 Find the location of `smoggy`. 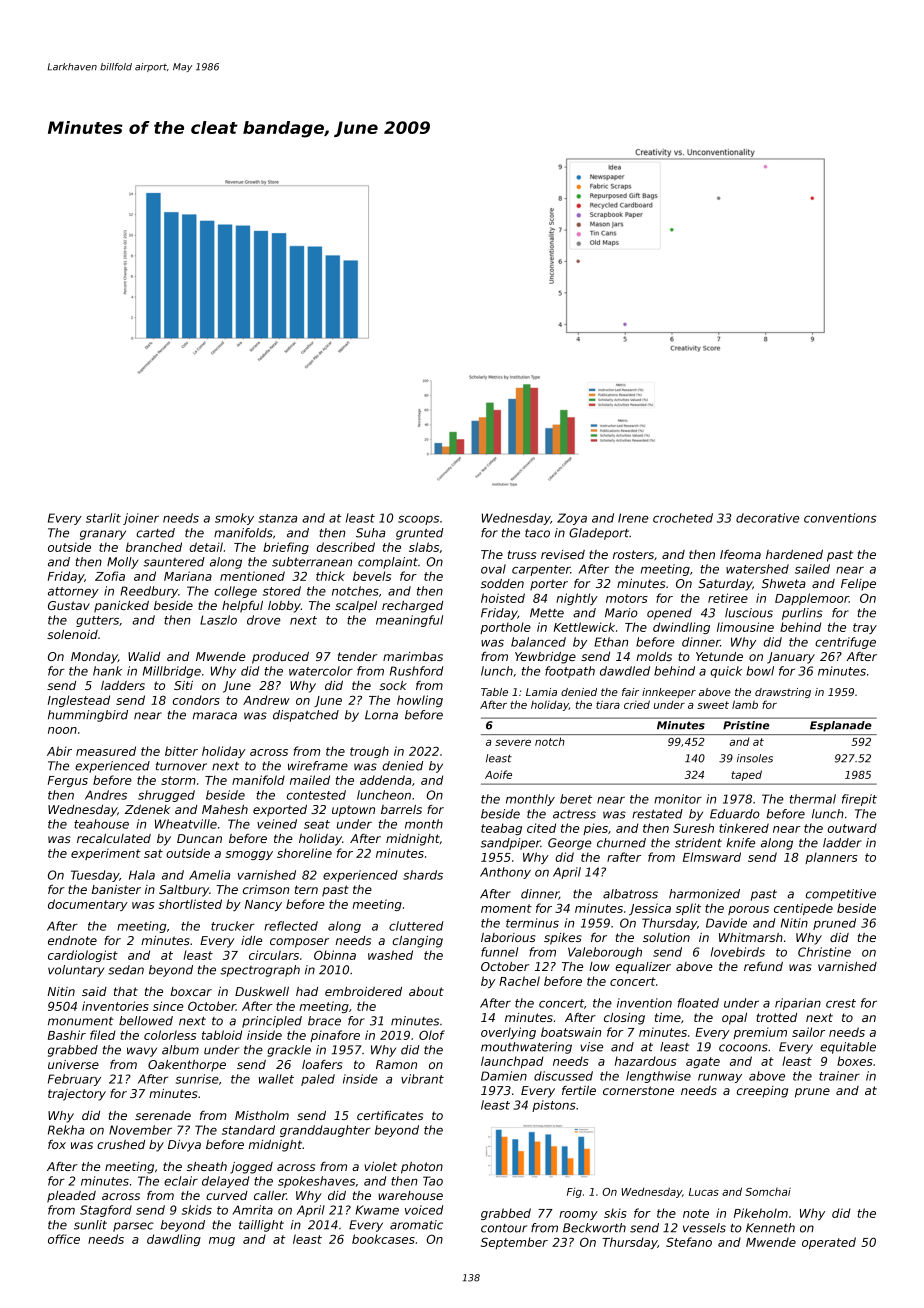

smoggy is located at coordinates (249, 855).
